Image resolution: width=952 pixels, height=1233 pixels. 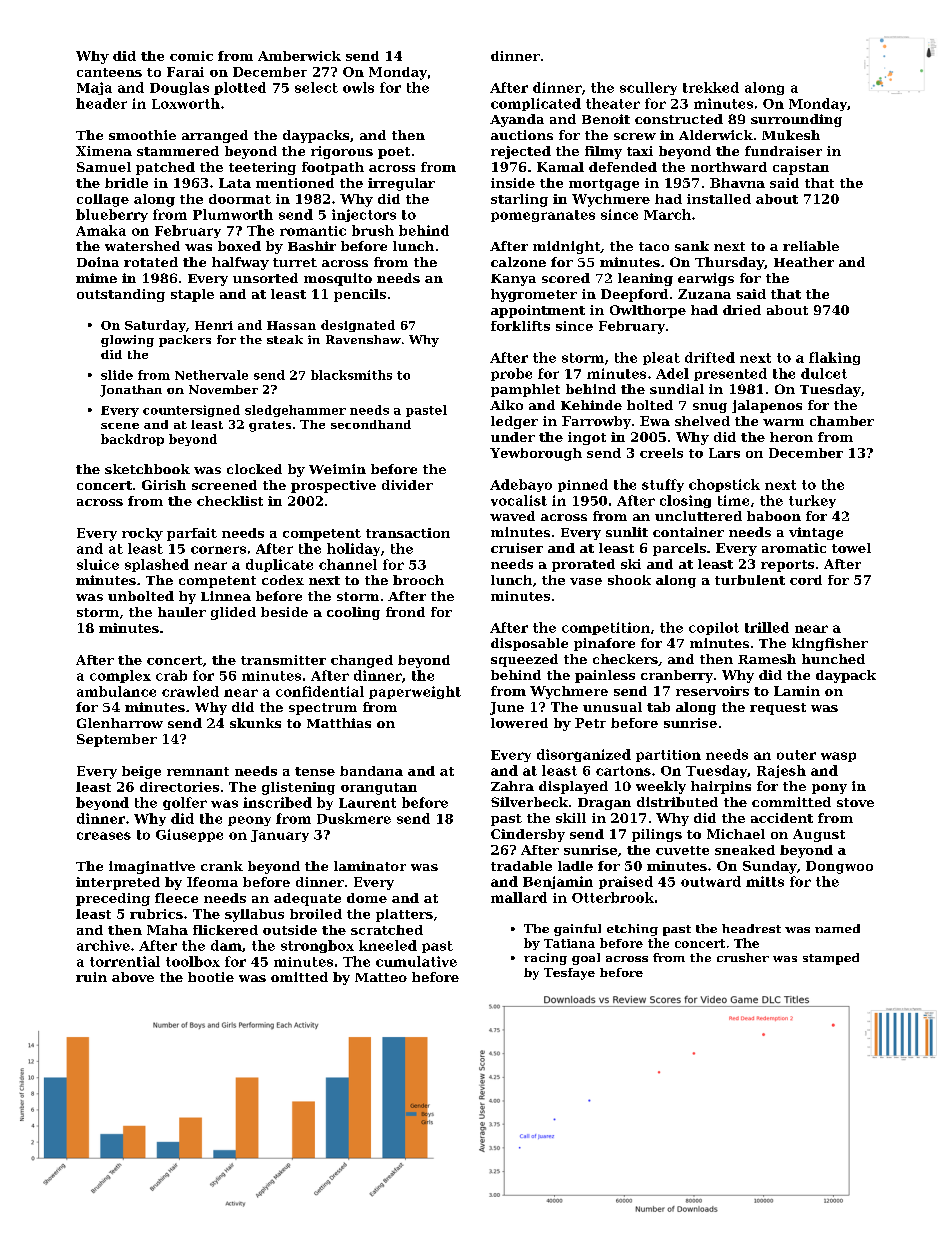 What do you see at coordinates (109, 72) in the document?
I see `canteens` at bounding box center [109, 72].
